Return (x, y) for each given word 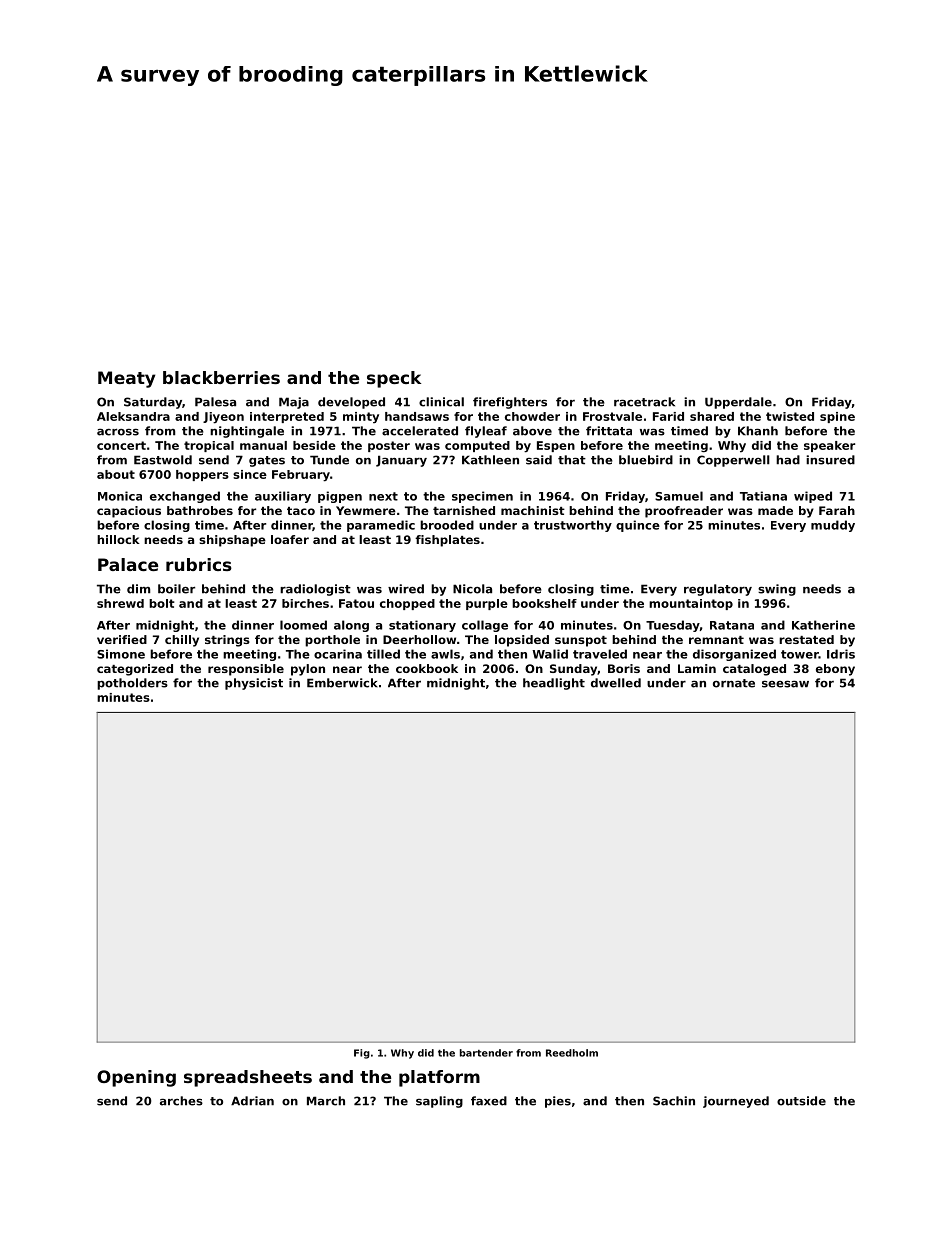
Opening (136, 1078)
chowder (532, 416)
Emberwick (342, 683)
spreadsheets (248, 1078)
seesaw (785, 684)
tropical (209, 446)
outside (801, 1101)
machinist (533, 510)
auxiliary (283, 497)
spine (837, 417)
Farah (837, 510)
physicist (254, 684)
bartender (486, 1053)
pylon (308, 670)
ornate (734, 683)
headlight (554, 684)
